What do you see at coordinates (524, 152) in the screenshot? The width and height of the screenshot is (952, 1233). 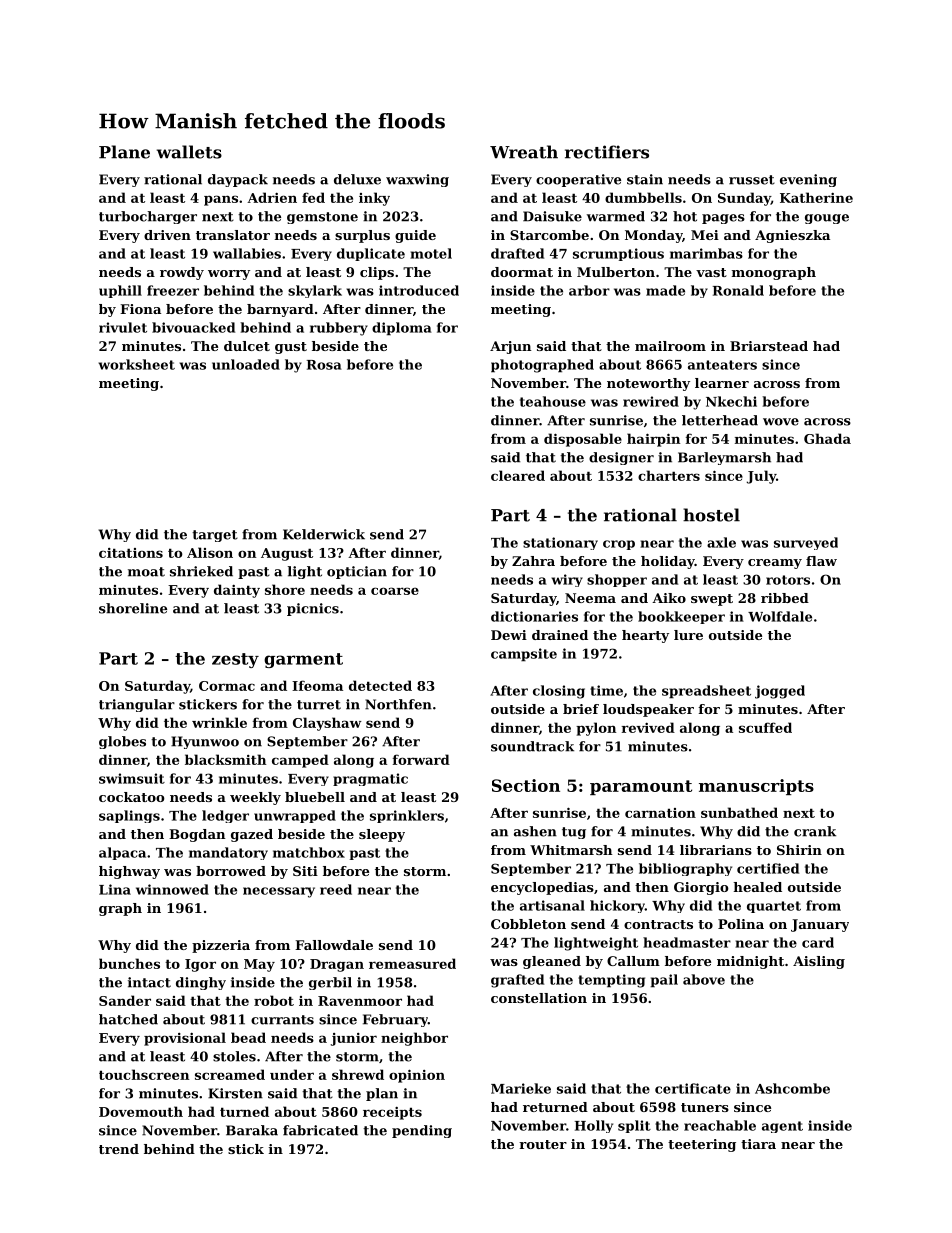 I see `Wreath` at bounding box center [524, 152].
